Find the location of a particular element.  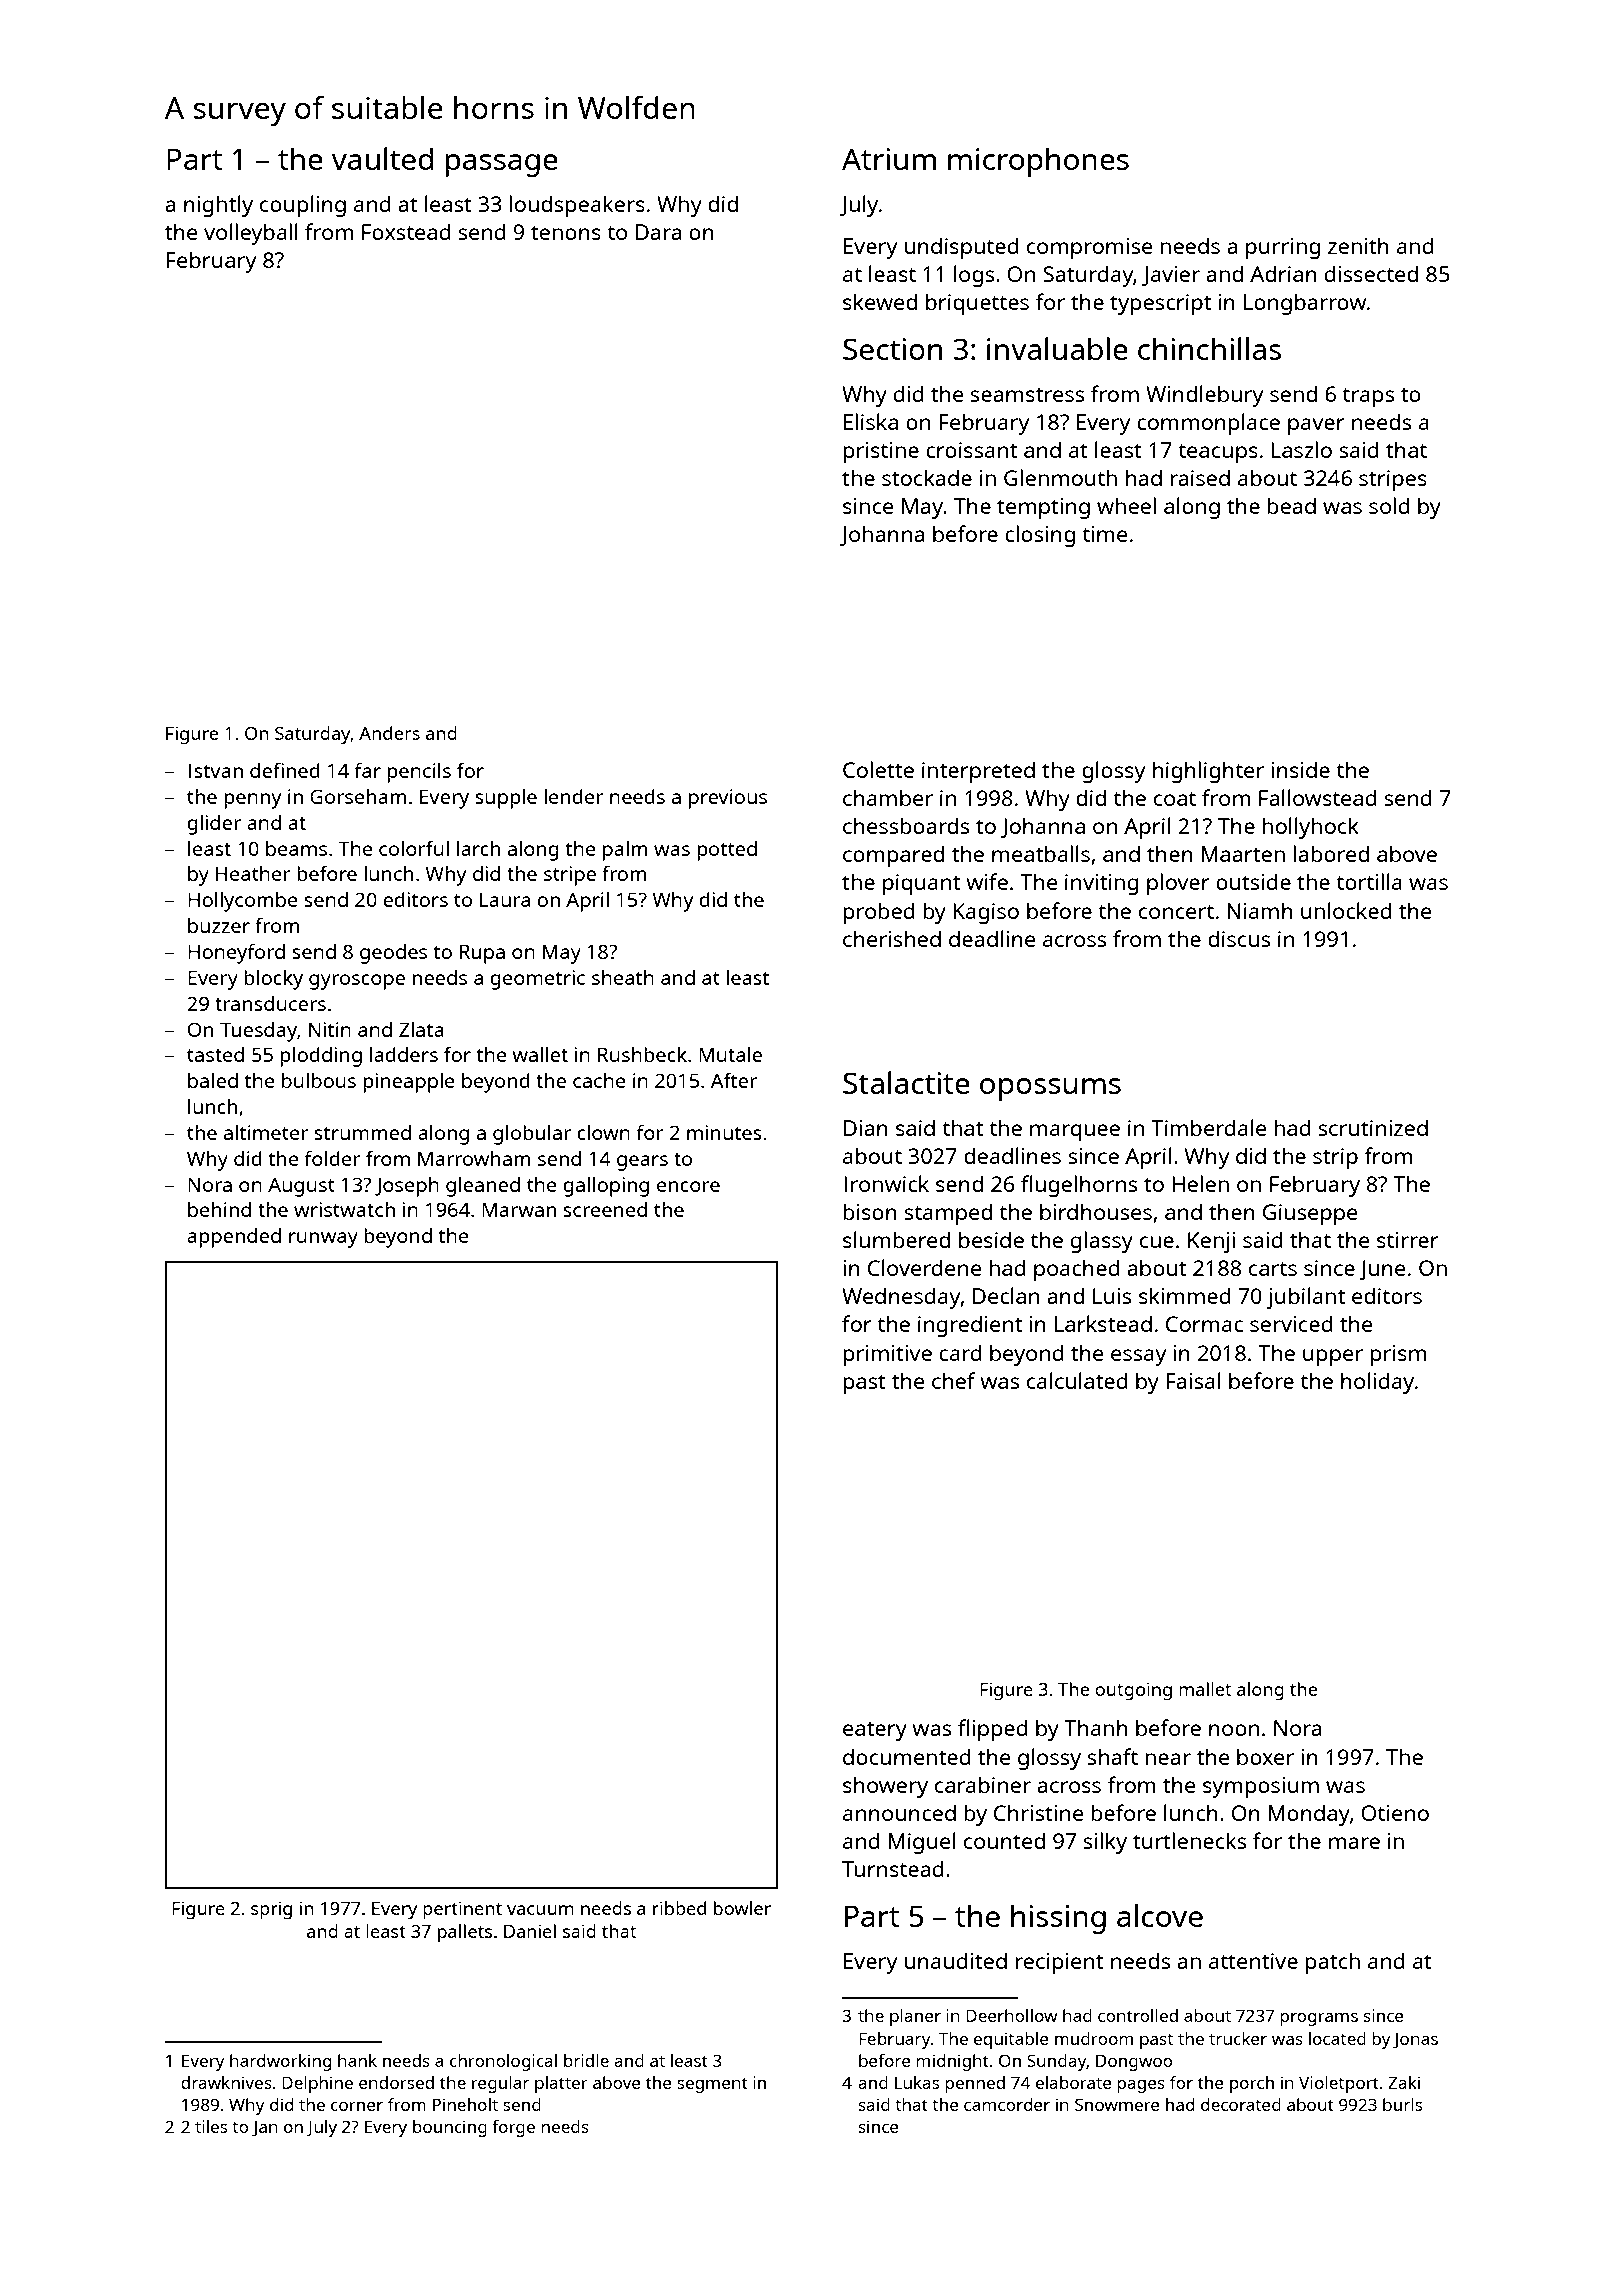

Timberdale is located at coordinates (1209, 1127).
